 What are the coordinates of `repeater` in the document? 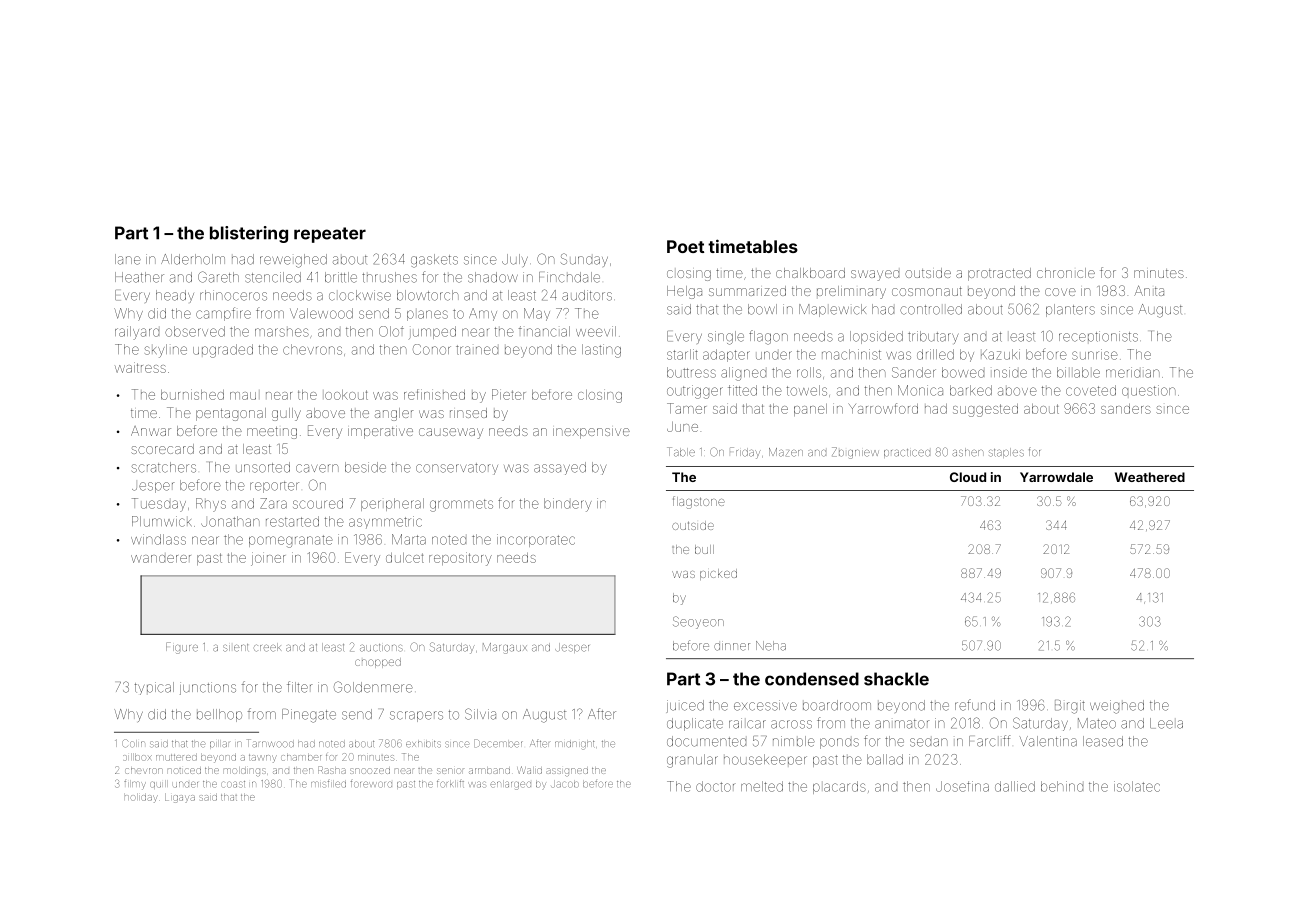 It's located at (330, 235).
